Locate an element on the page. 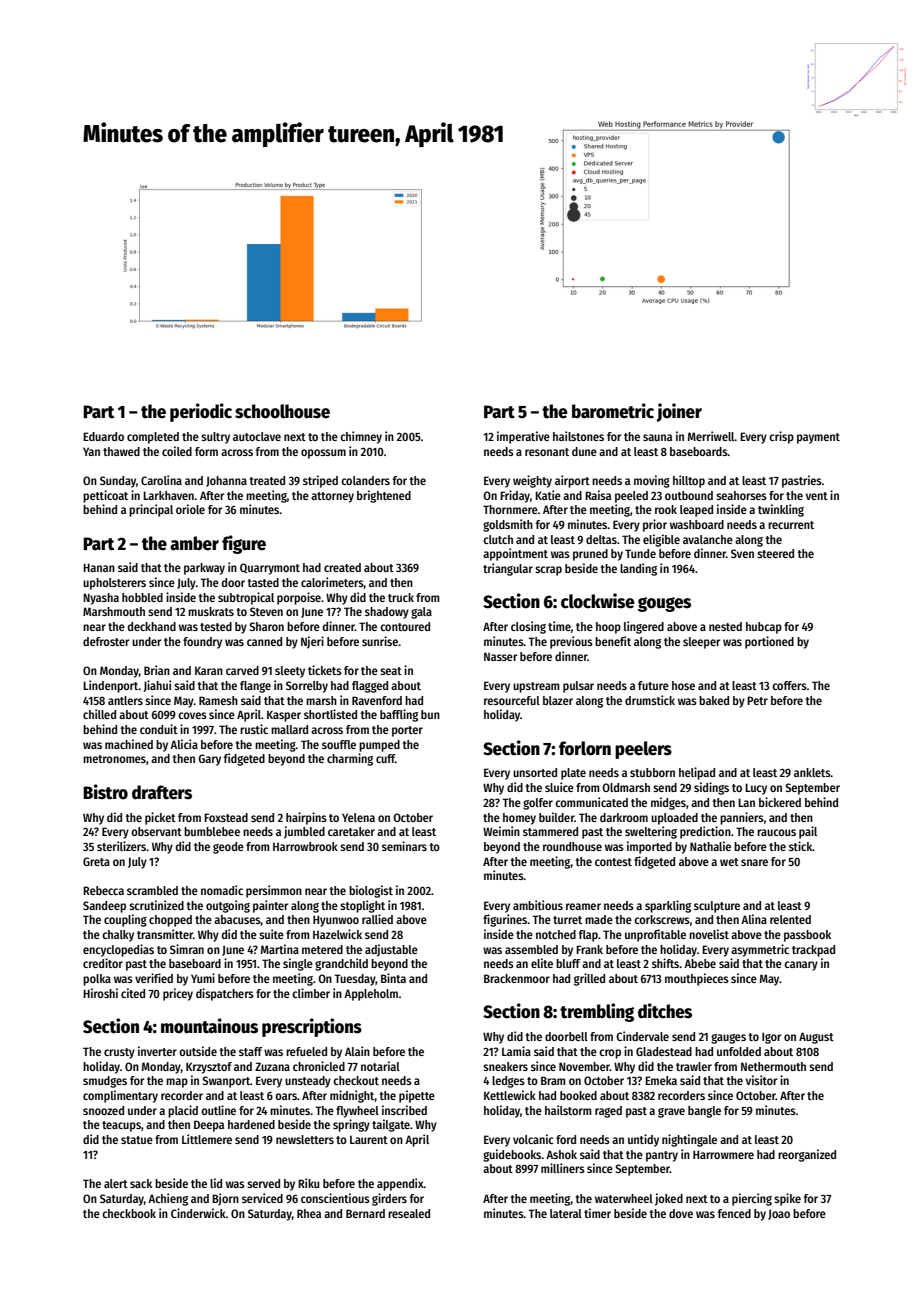 The width and height of the document is (924, 1308). snare is located at coordinates (754, 862).
